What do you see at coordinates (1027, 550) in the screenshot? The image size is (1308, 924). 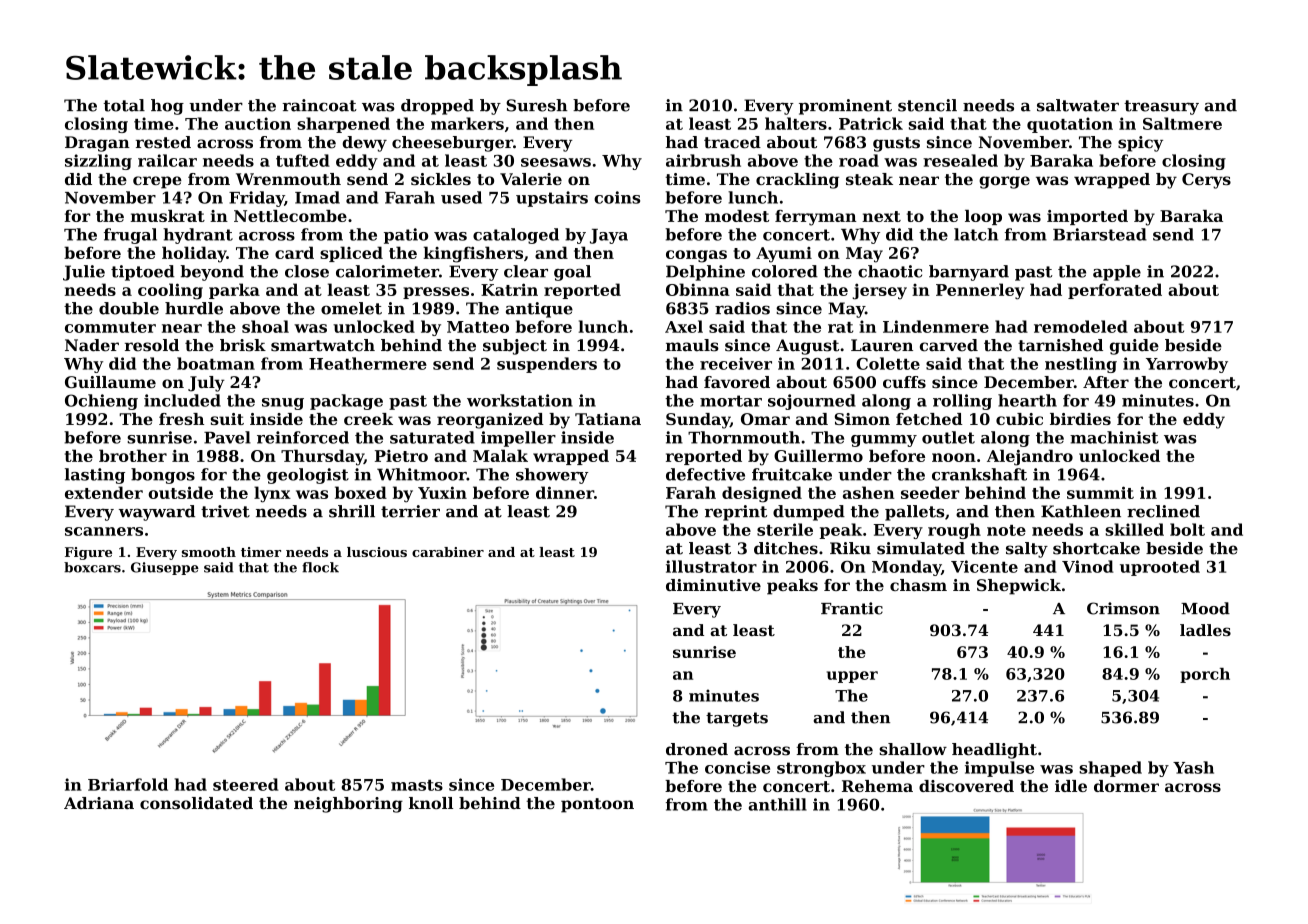 I see `salty` at bounding box center [1027, 550].
